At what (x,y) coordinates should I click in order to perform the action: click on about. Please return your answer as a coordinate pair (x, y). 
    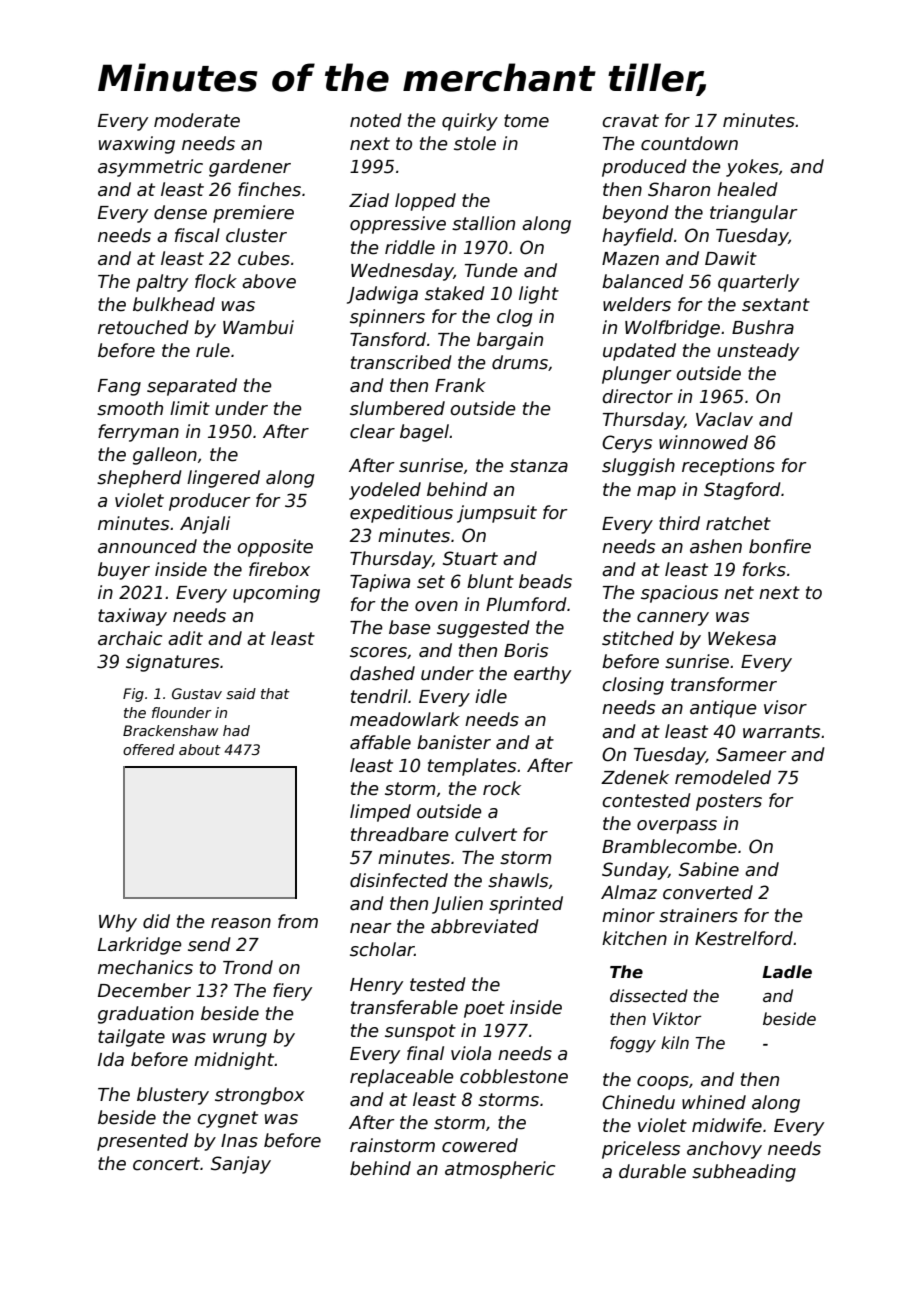
    Looking at the image, I should click on (200, 749).
